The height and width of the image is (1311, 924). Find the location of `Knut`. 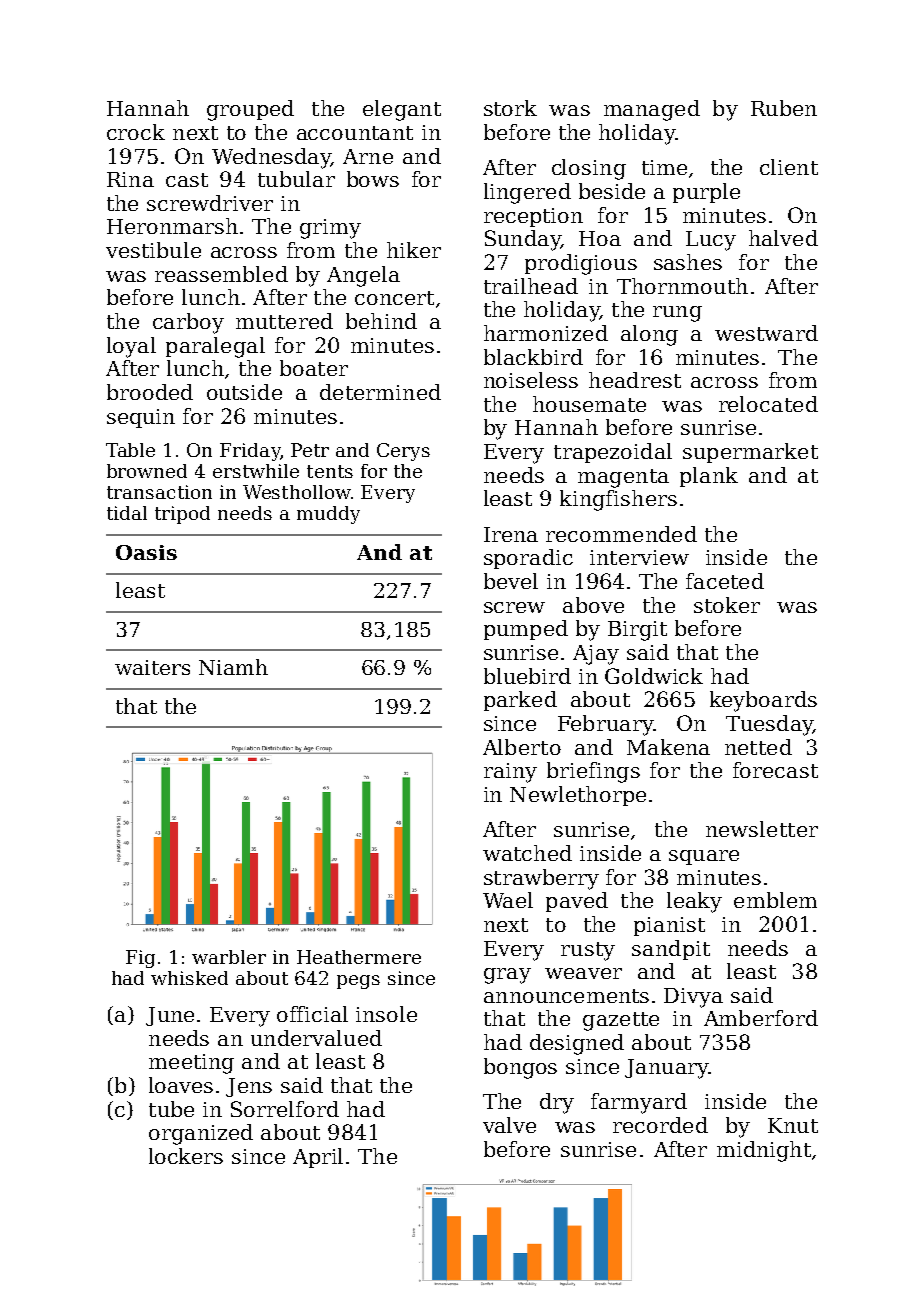

Knut is located at coordinates (793, 1125).
